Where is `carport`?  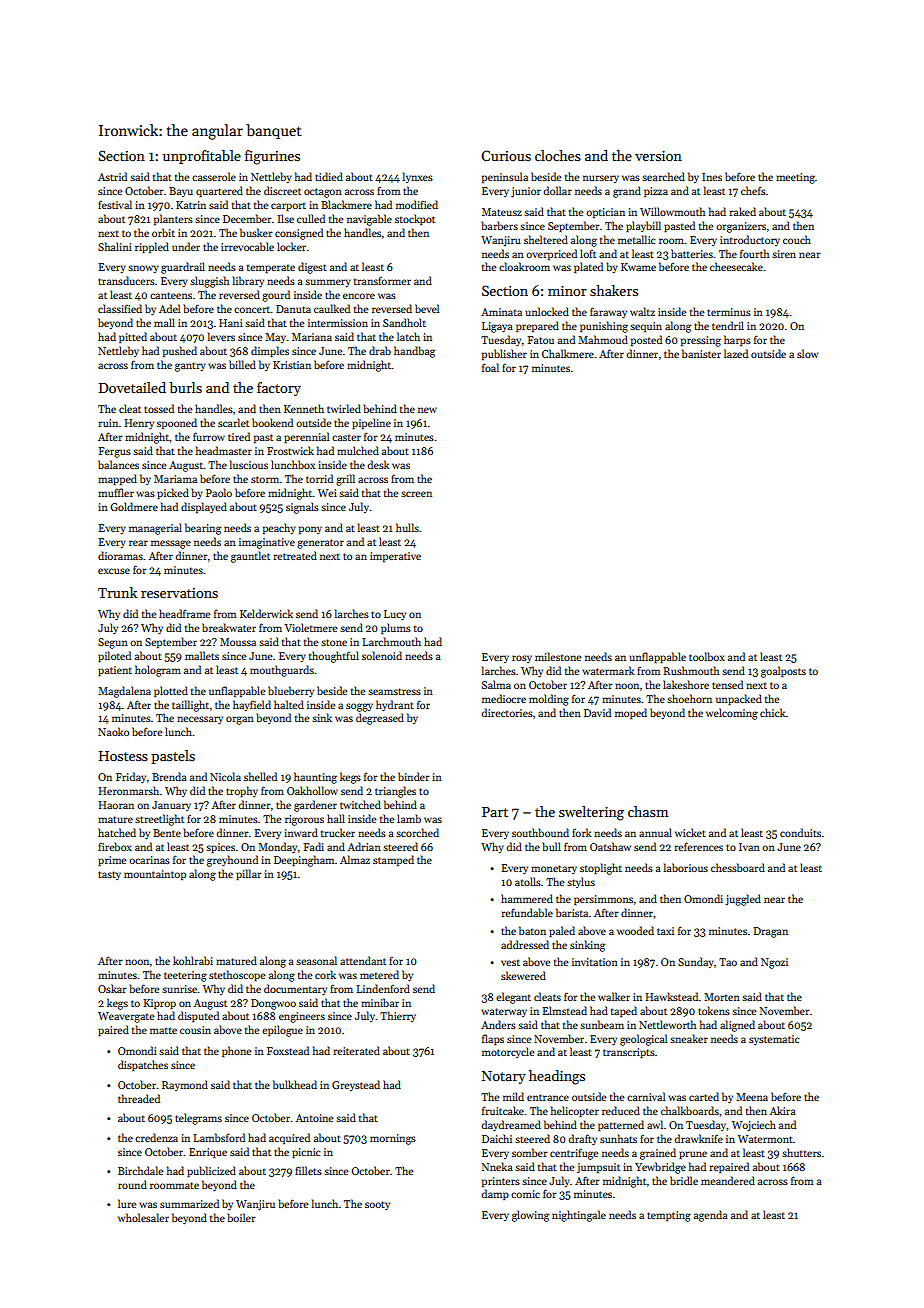 carport is located at coordinates (288, 207).
